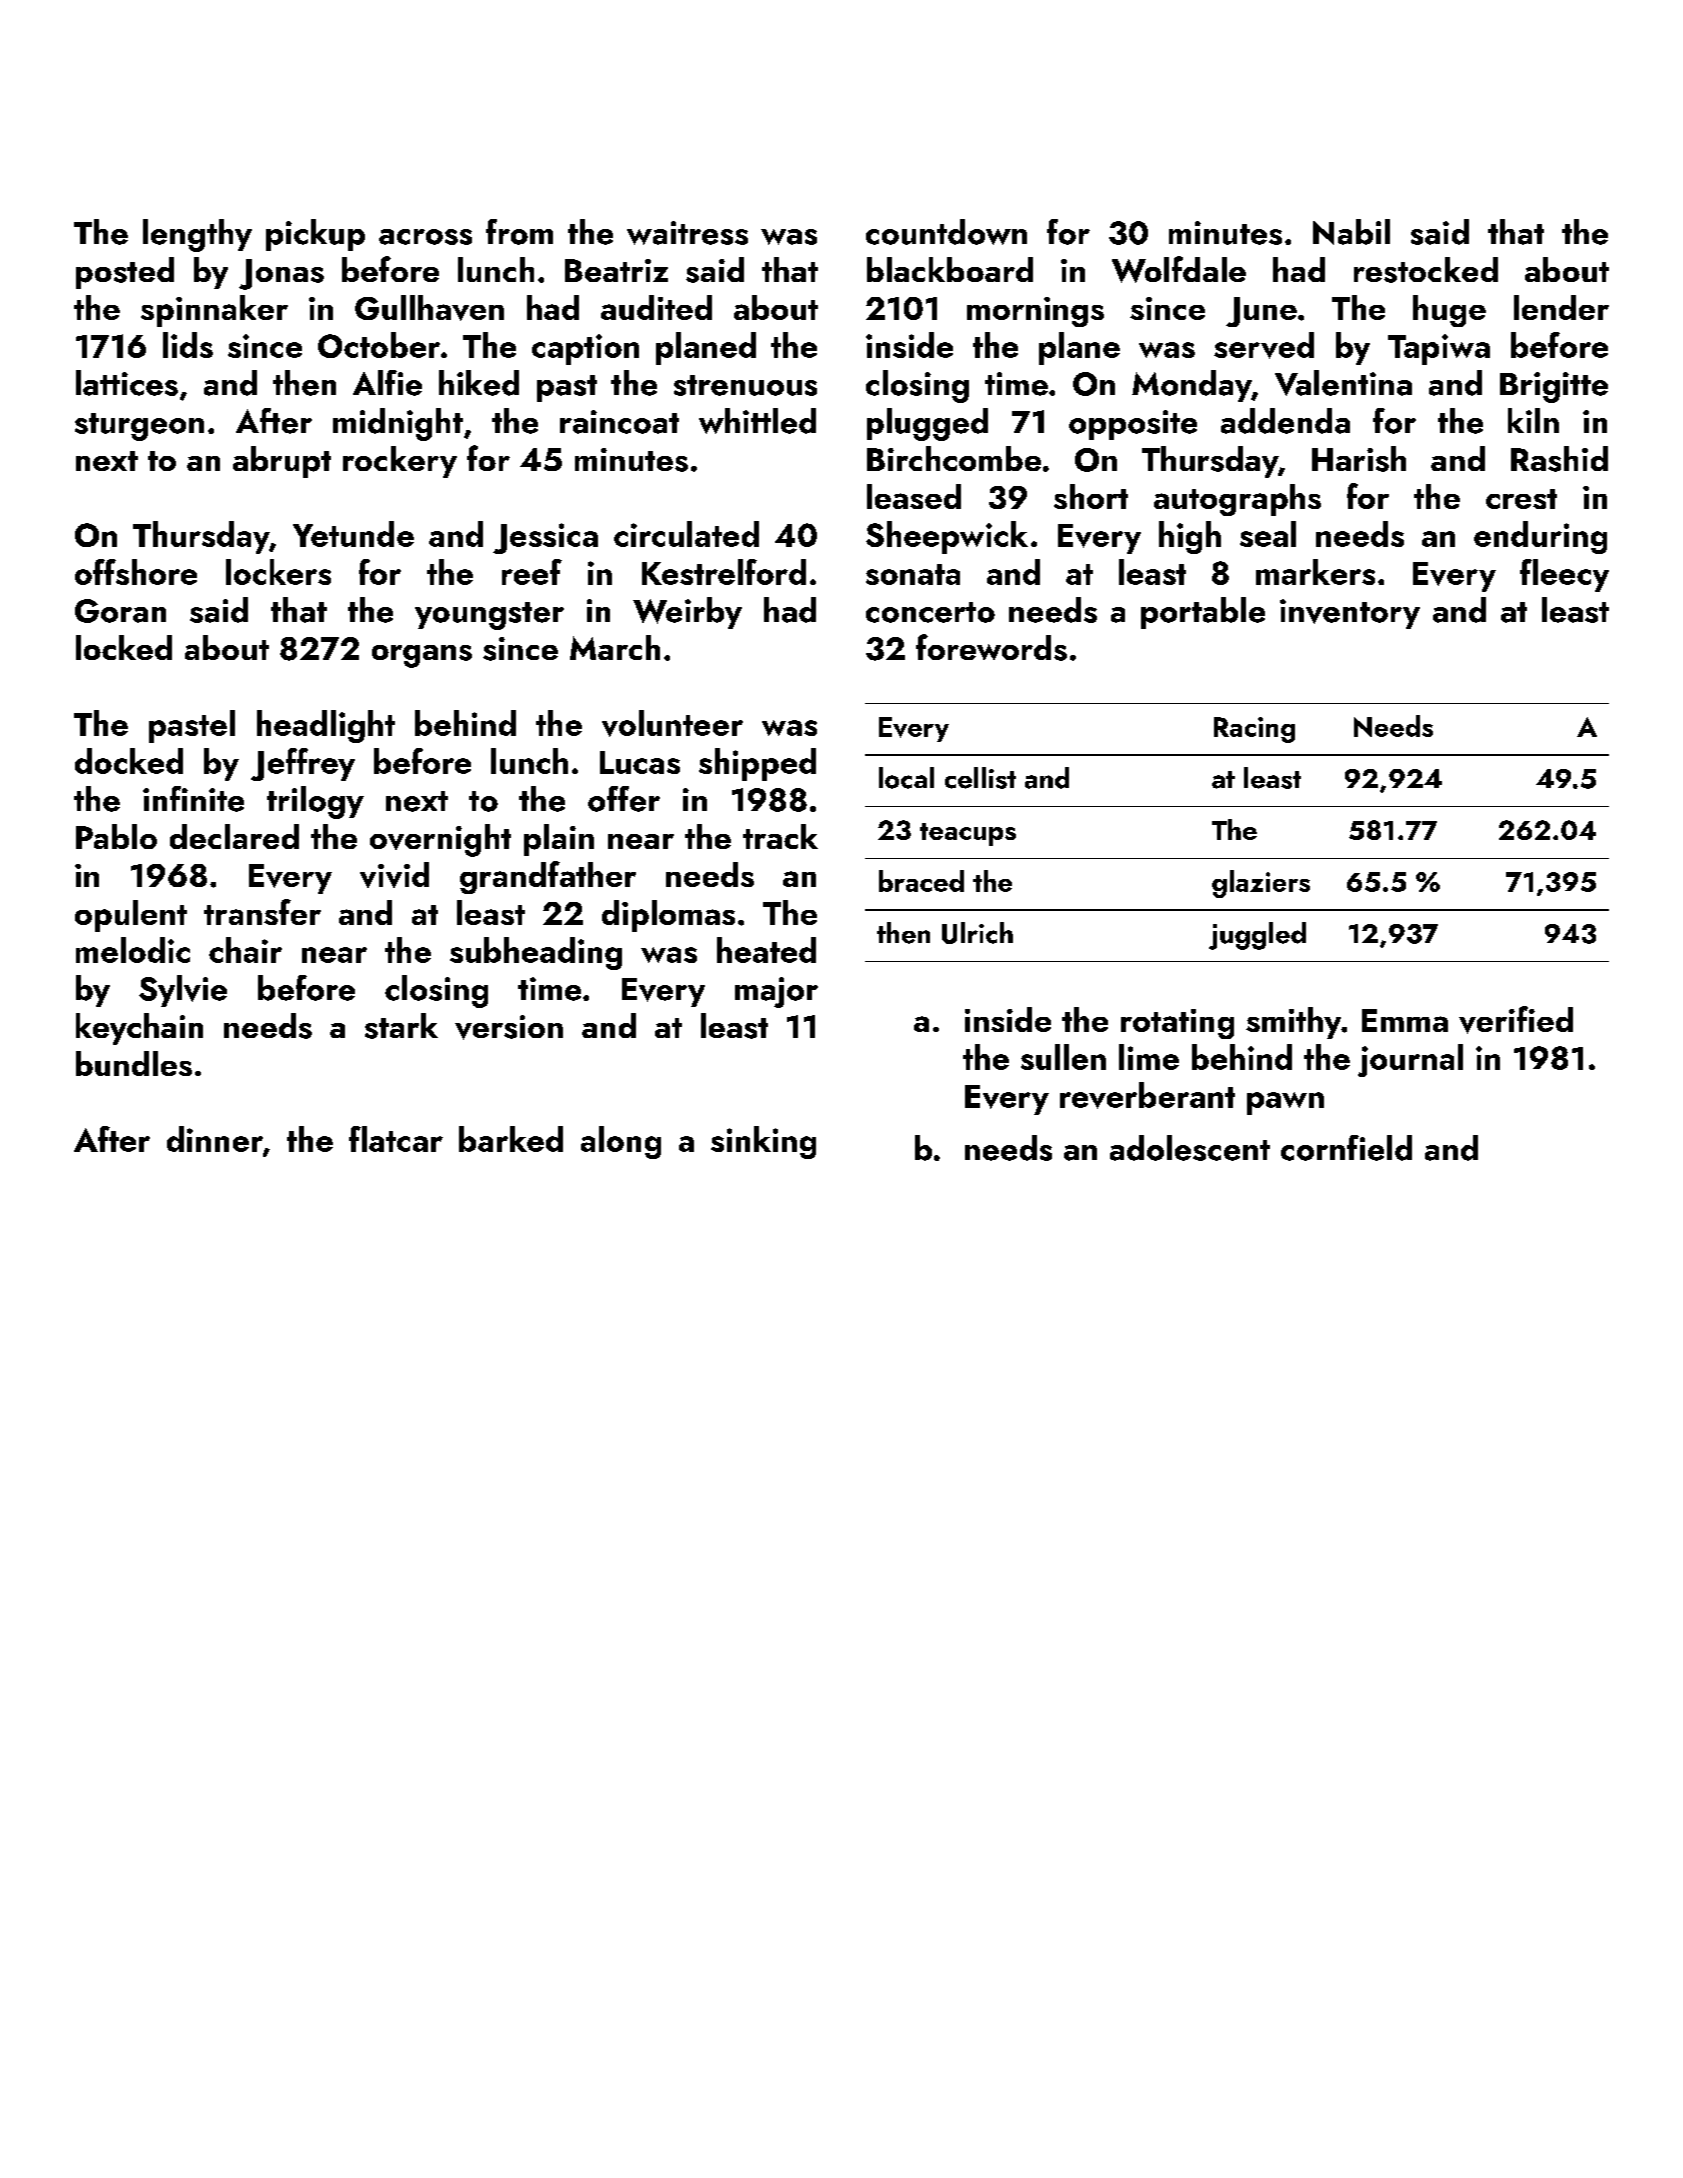 This screenshot has height=2178, width=1683. What do you see at coordinates (136, 572) in the screenshot?
I see `offshore` at bounding box center [136, 572].
